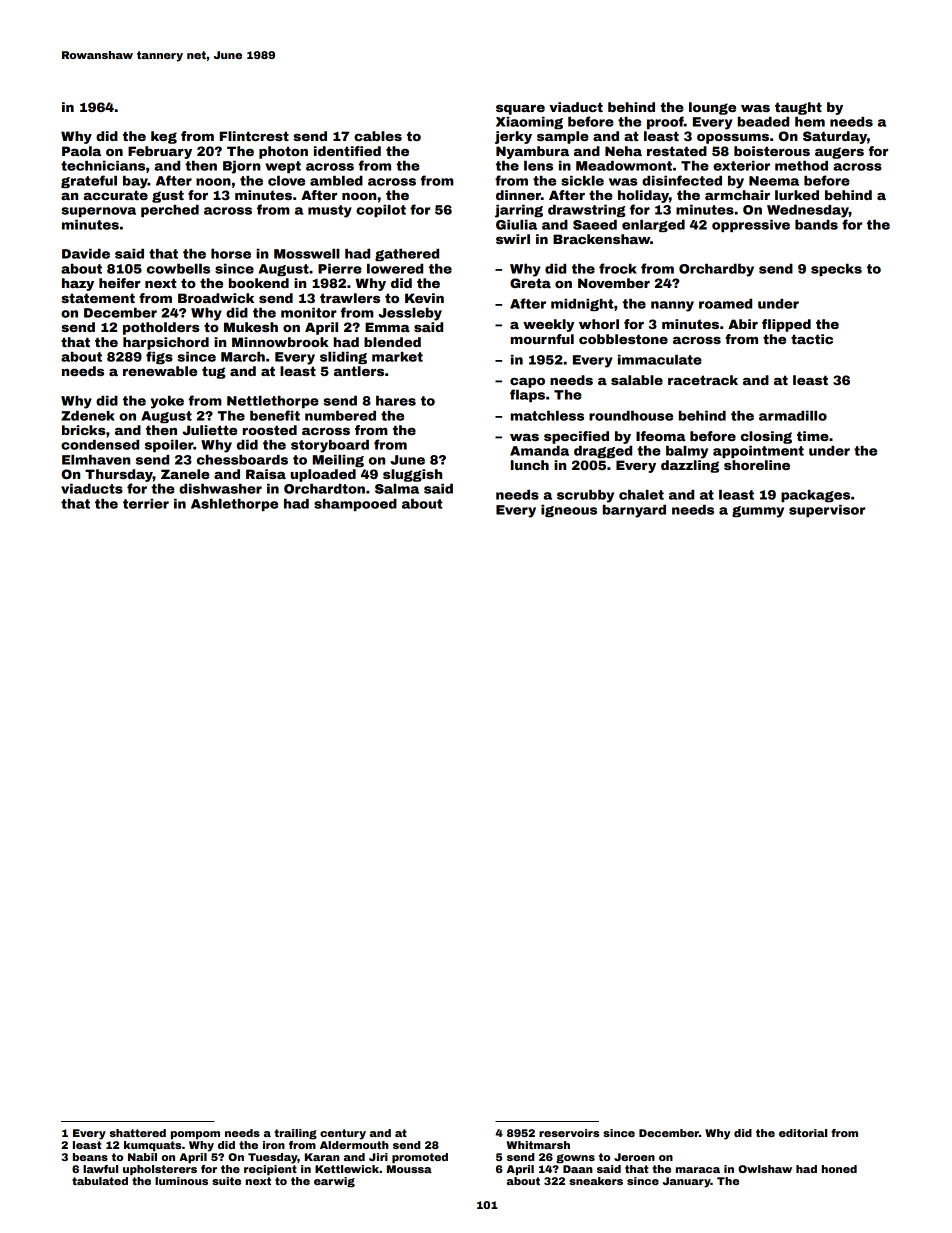 This image has width=952, height=1233. Describe the element at coordinates (146, 504) in the image. I see `terrier` at that location.
